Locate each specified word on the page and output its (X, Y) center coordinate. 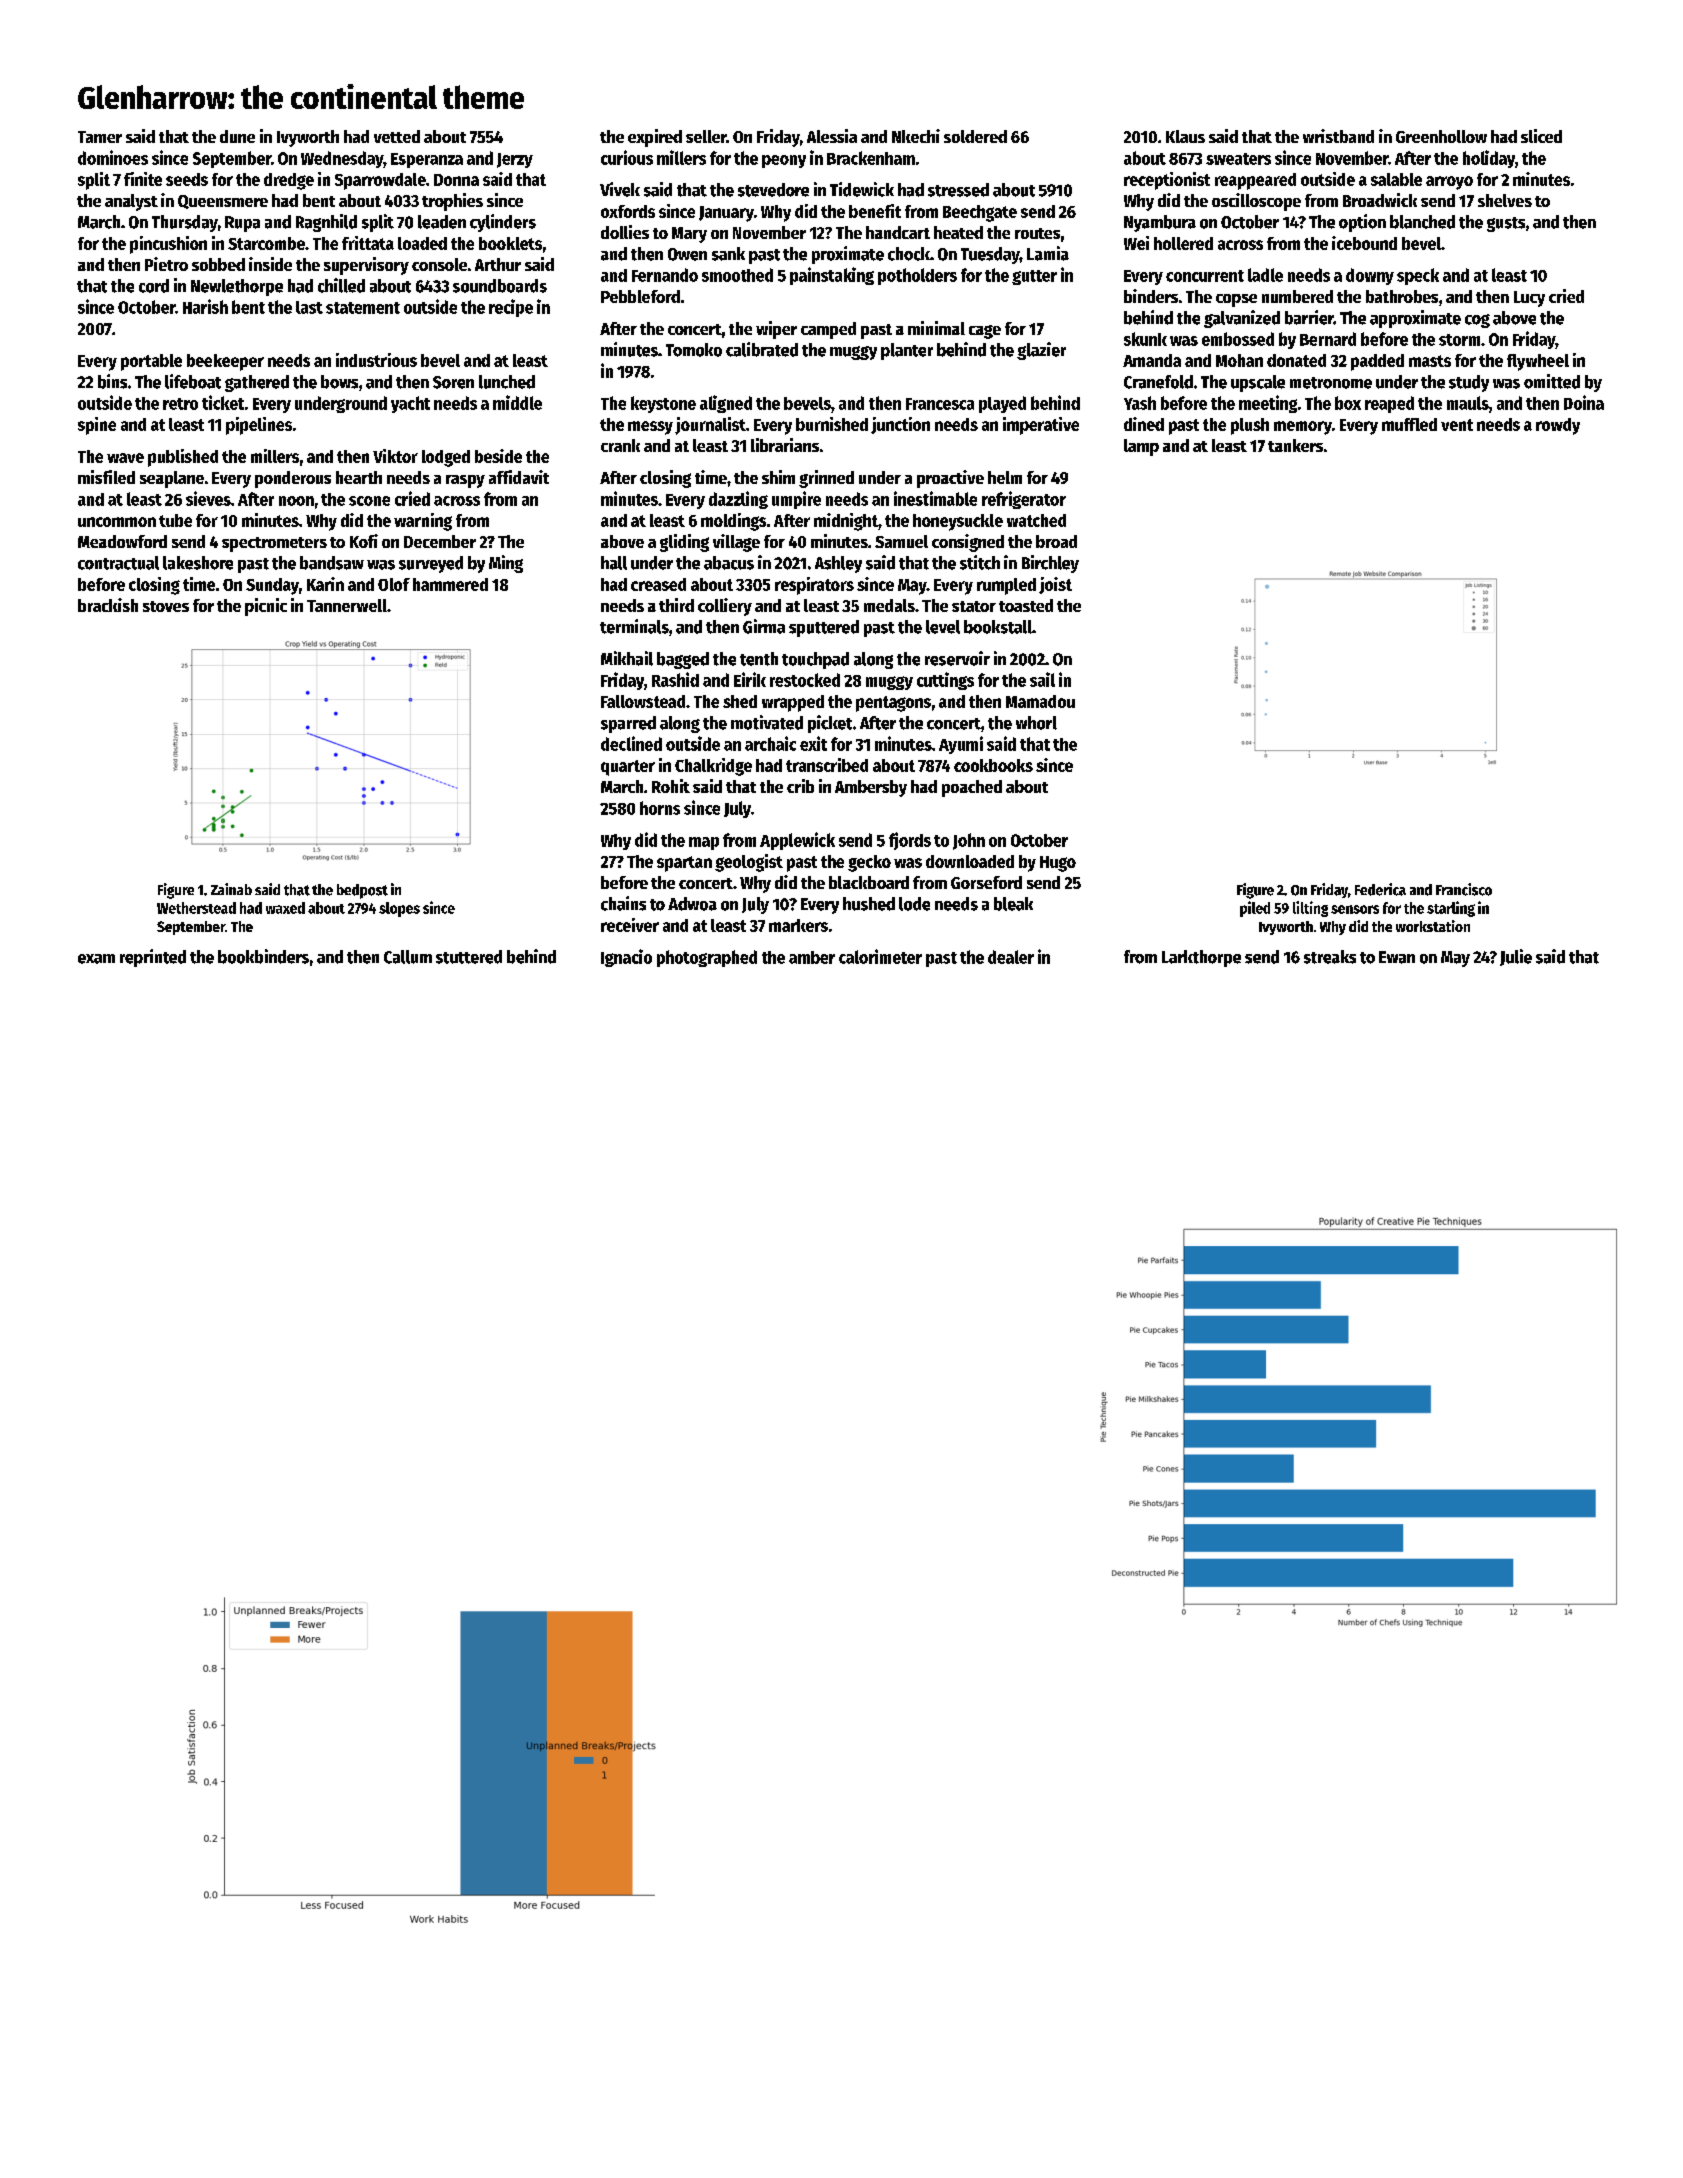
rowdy (1558, 426)
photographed (707, 958)
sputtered (824, 628)
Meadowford (122, 541)
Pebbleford (640, 296)
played (1002, 404)
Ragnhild (326, 223)
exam (96, 959)
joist (1055, 585)
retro (180, 404)
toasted (1026, 605)
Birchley (1050, 564)
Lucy (1529, 299)
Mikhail (627, 658)
